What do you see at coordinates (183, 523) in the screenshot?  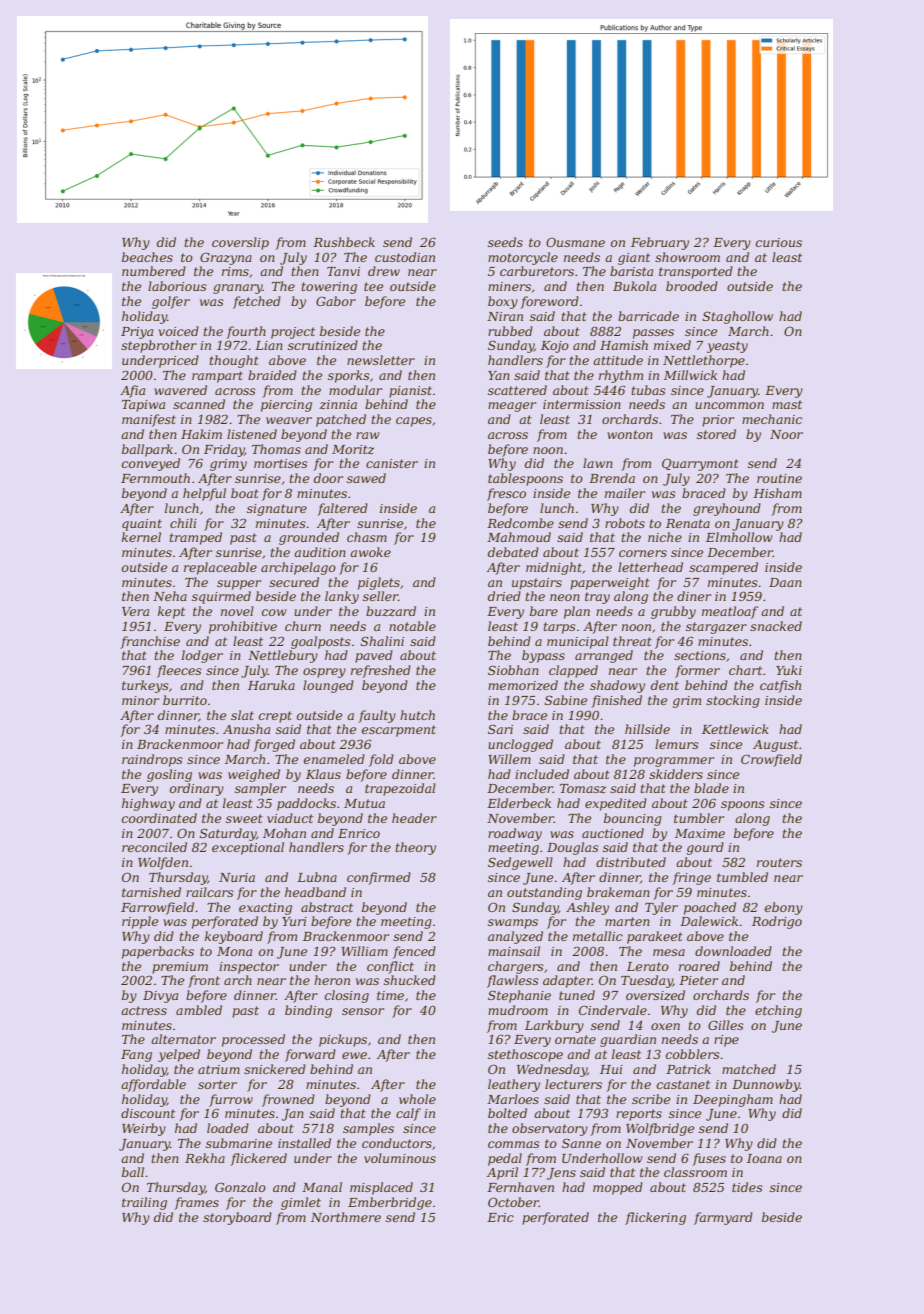 I see `chili` at bounding box center [183, 523].
